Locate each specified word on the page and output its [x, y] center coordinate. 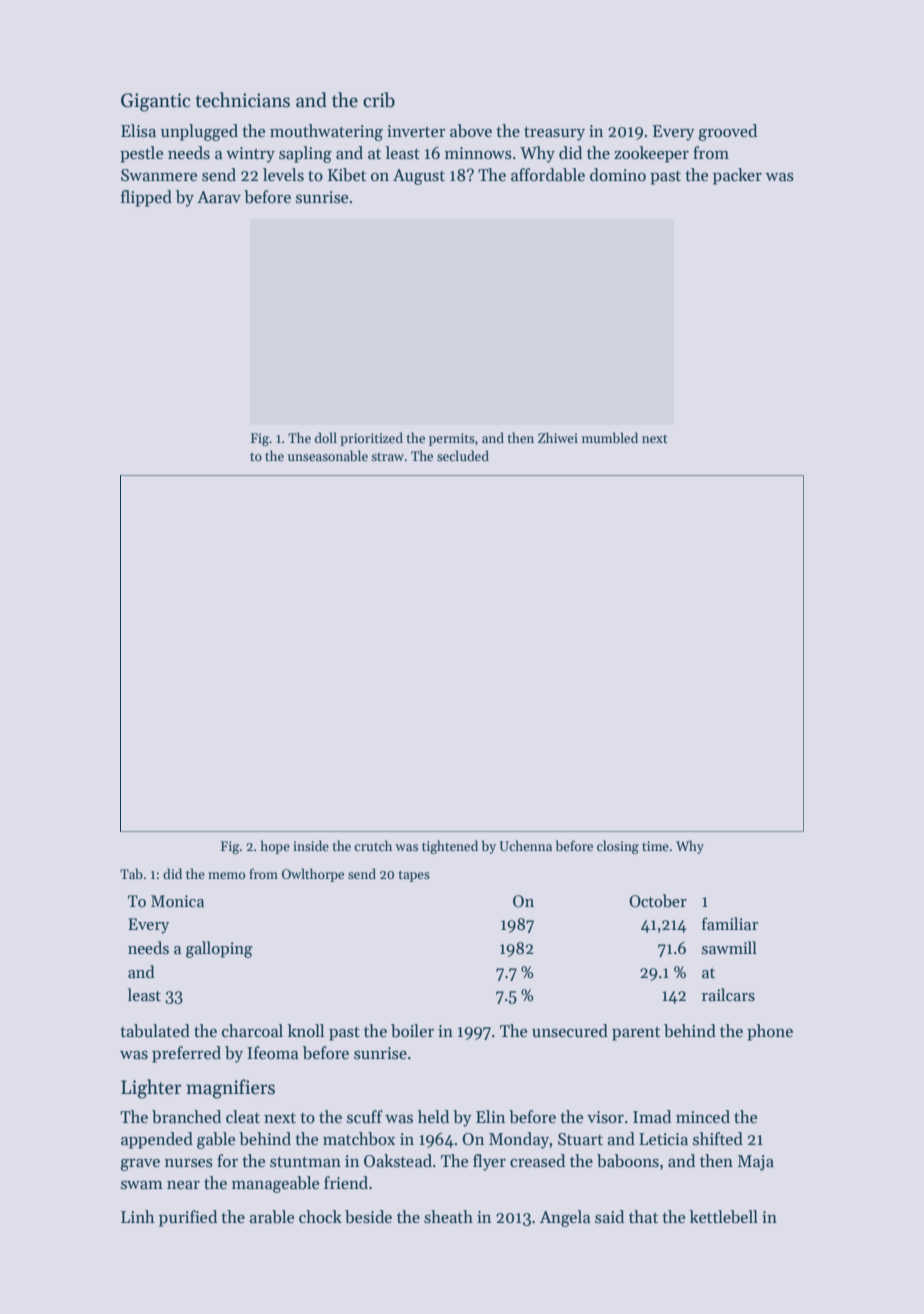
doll [326, 437]
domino [618, 175]
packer [737, 176]
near [183, 1185]
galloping [219, 949]
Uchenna [525, 845]
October [658, 901]
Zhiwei [558, 437]
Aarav [219, 197]
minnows [478, 153]
